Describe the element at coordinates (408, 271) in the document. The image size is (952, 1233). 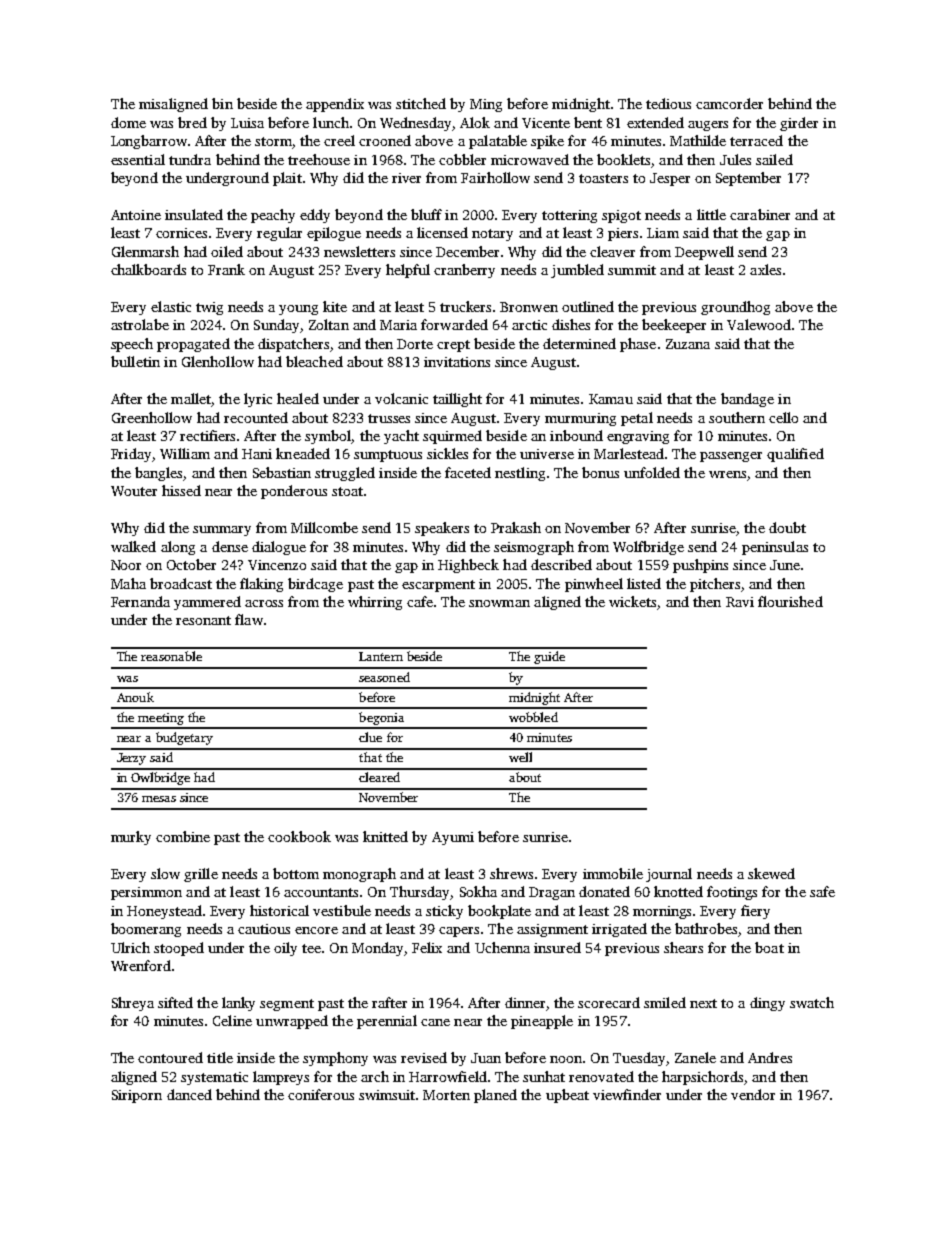
I see `helpful` at that location.
